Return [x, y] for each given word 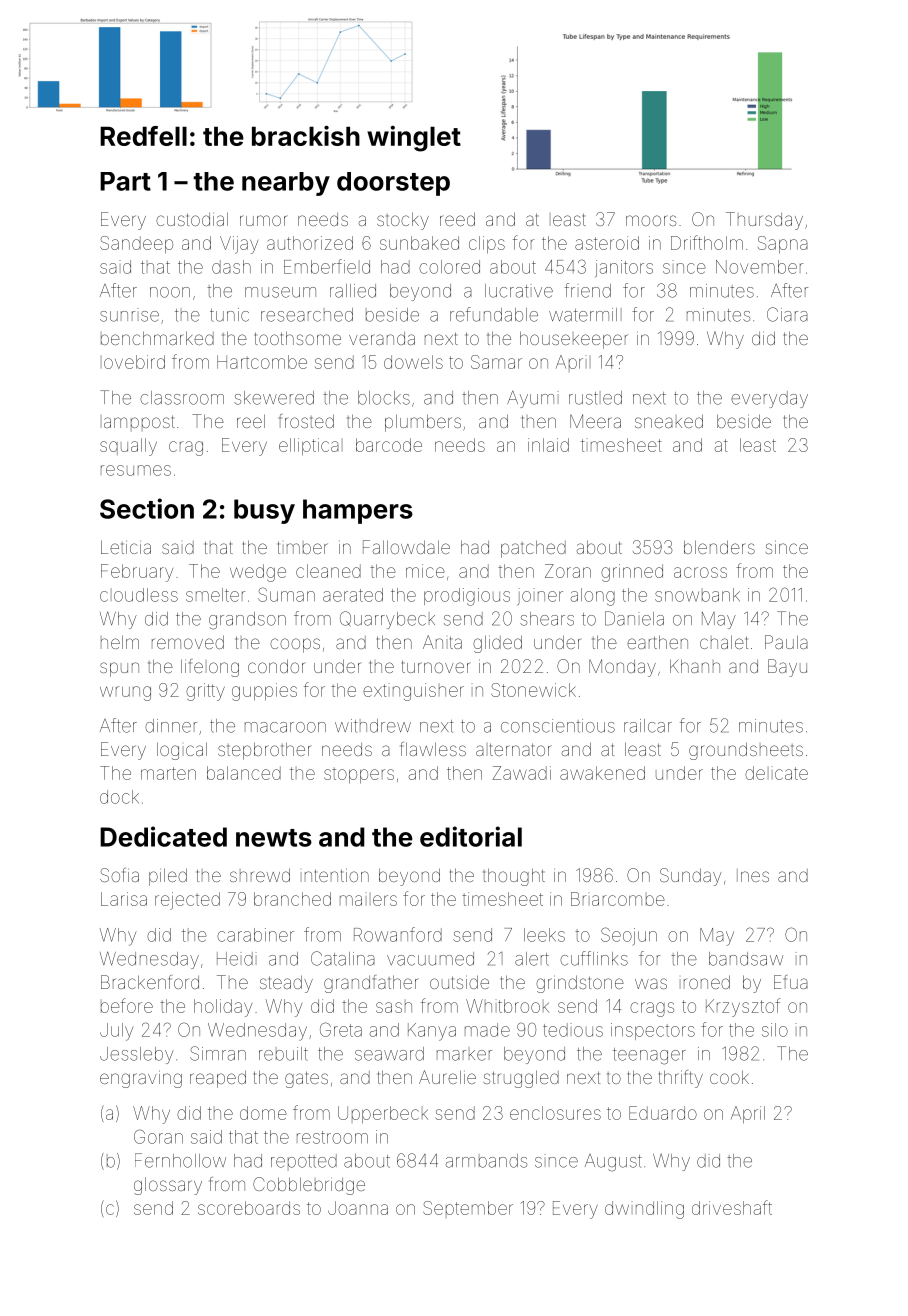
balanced [244, 773]
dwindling [644, 1210]
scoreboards [249, 1208]
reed [457, 219]
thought [514, 877]
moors [651, 220]
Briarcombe [618, 899]
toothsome [298, 338]
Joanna [358, 1208]
